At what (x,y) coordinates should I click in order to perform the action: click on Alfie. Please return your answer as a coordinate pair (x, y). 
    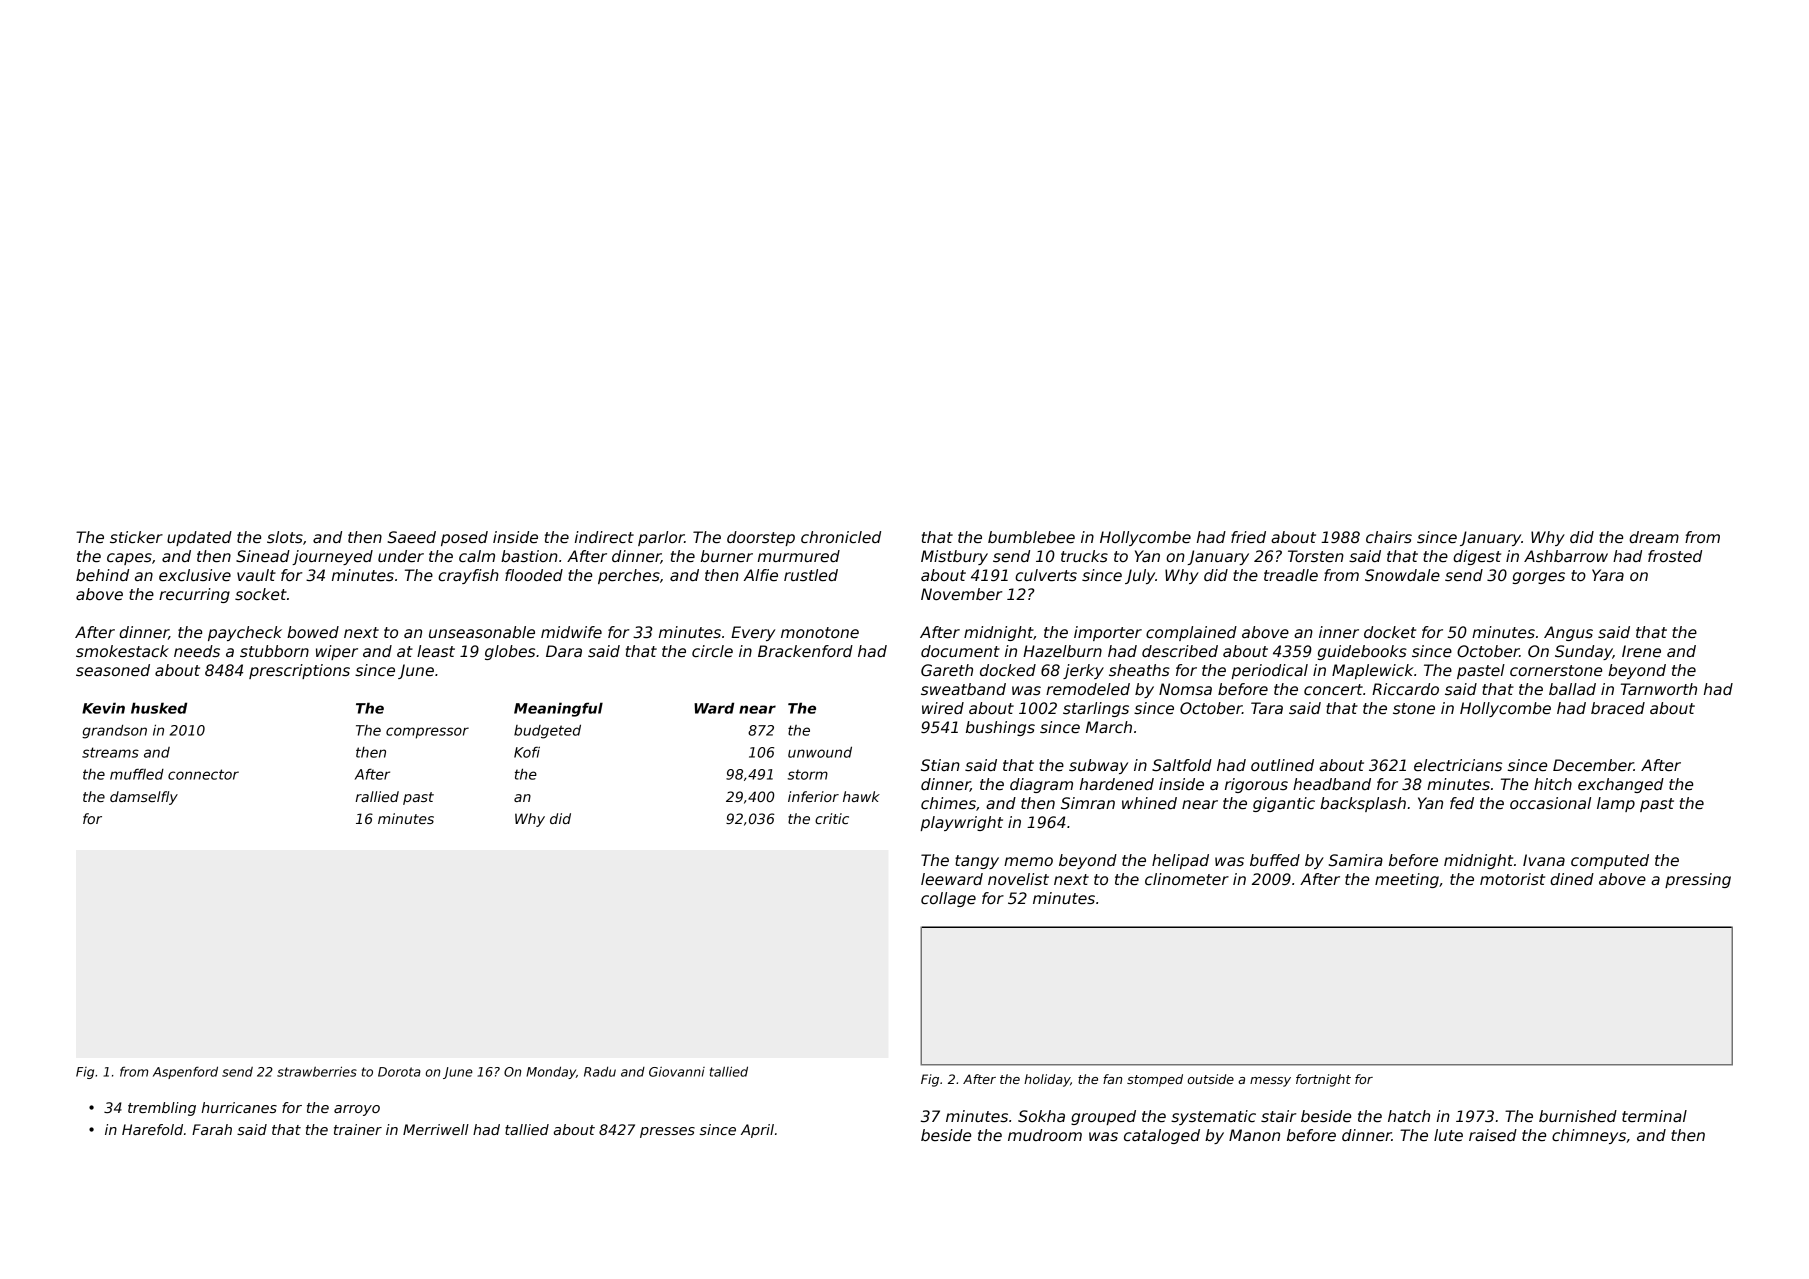
    Looking at the image, I should click on (761, 575).
